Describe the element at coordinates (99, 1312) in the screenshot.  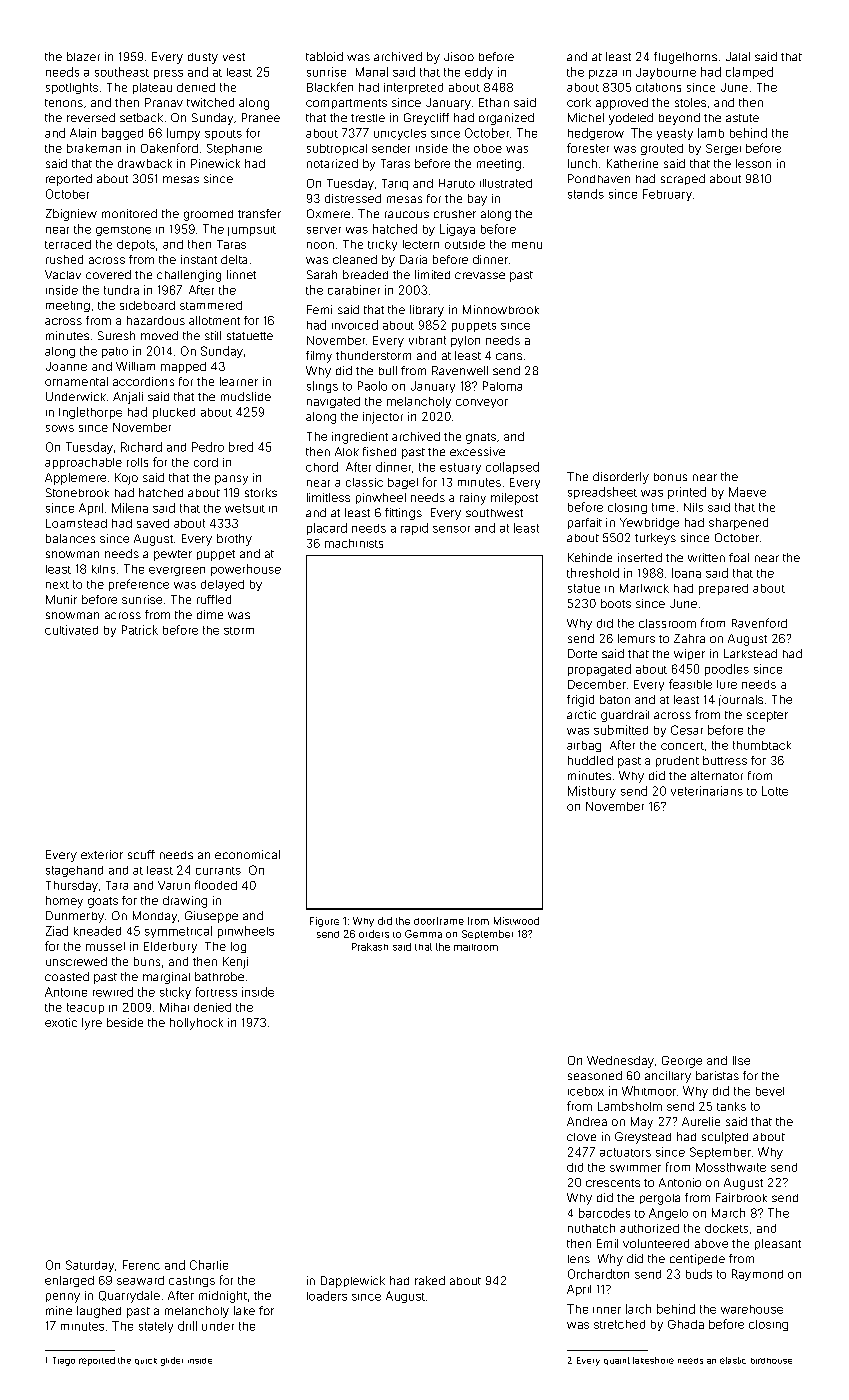
I see `laughed` at that location.
